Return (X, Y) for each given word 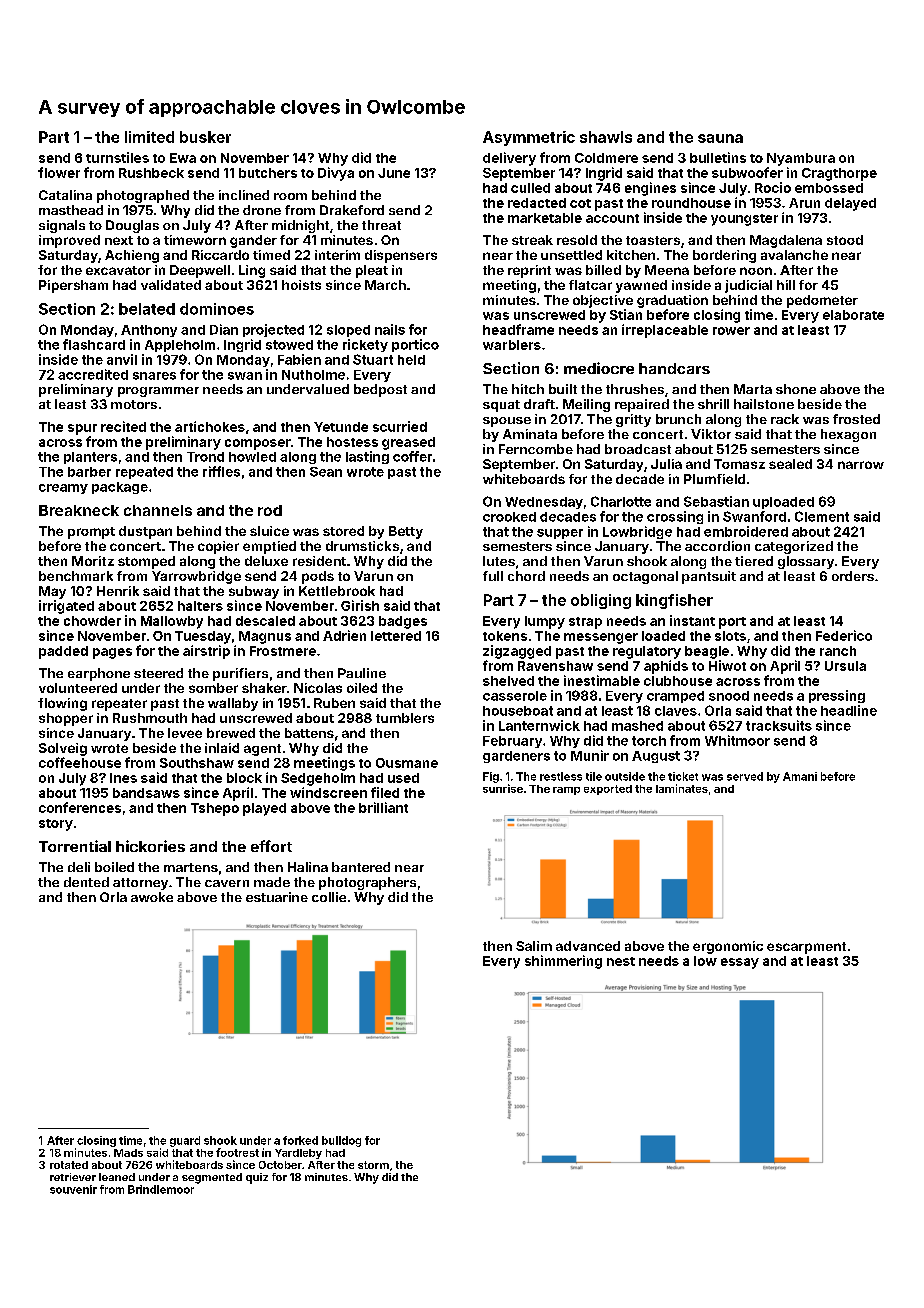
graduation (672, 301)
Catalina (65, 195)
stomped (146, 562)
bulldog (341, 1141)
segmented (212, 1178)
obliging (601, 601)
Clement (822, 516)
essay (740, 963)
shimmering (563, 962)
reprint (529, 271)
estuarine (277, 897)
